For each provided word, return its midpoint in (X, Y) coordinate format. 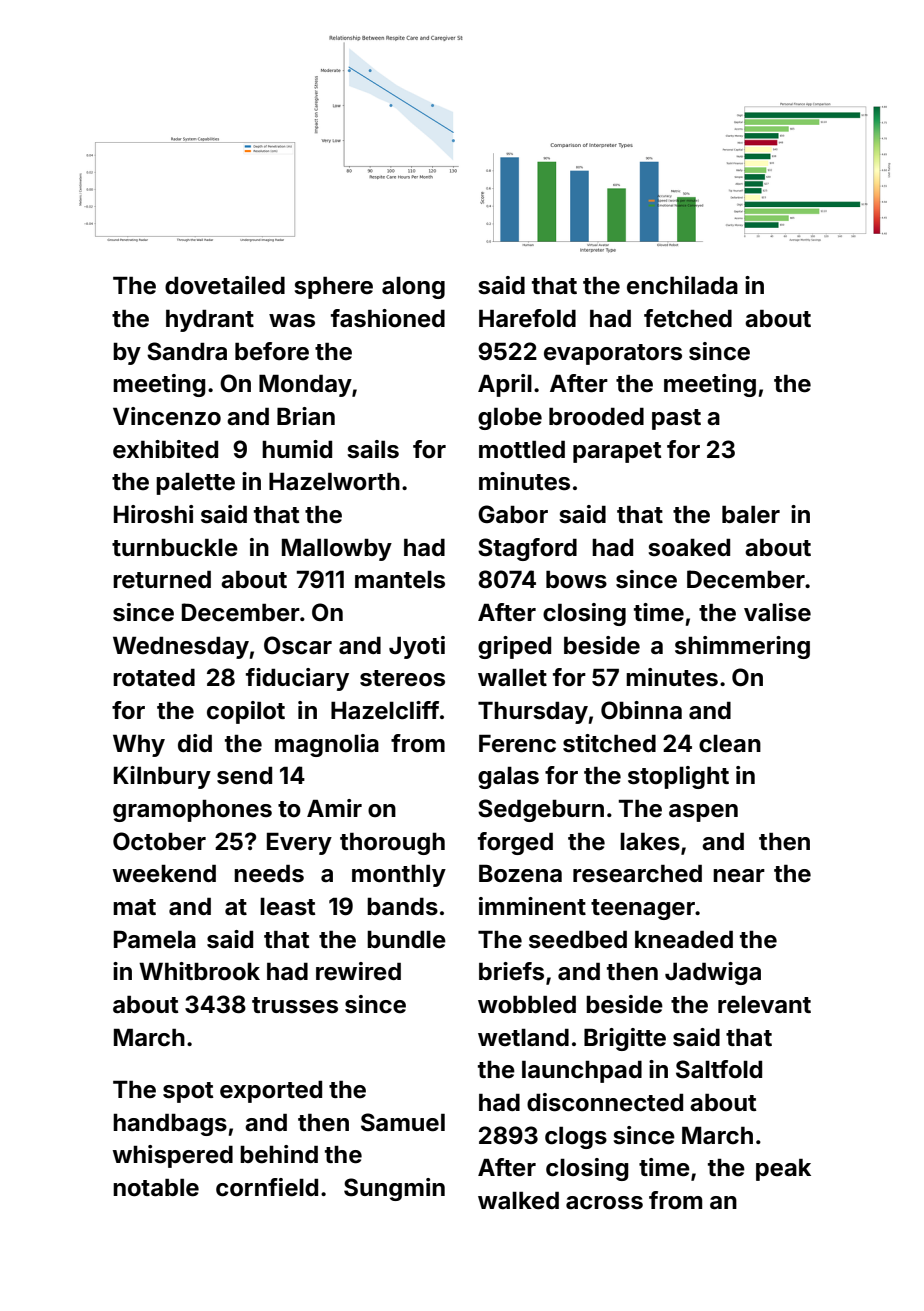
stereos (402, 678)
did (195, 743)
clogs (576, 1137)
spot (188, 1092)
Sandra (187, 351)
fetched (688, 318)
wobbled (527, 1004)
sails (373, 449)
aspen (703, 813)
